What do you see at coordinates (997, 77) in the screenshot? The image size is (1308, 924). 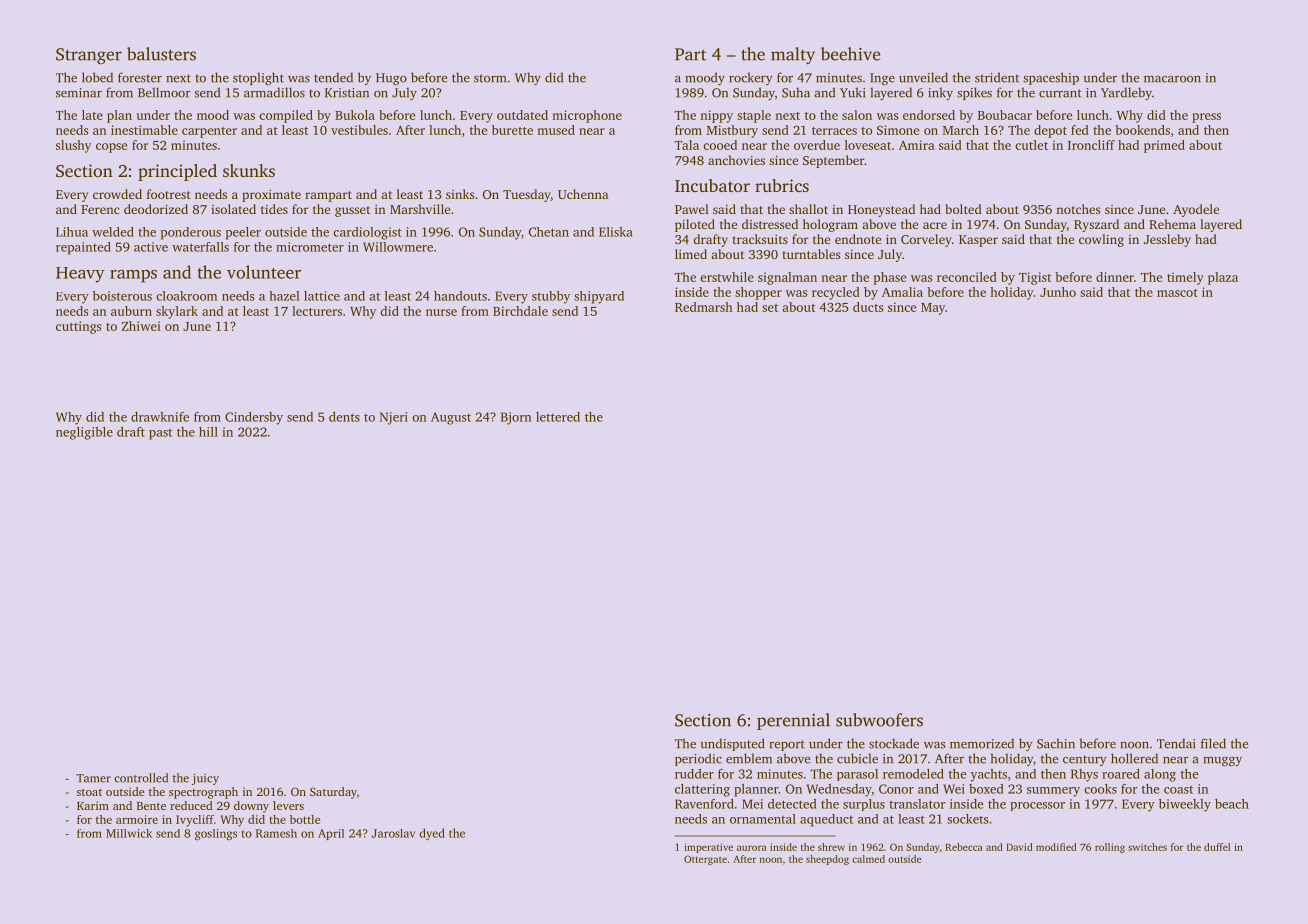 I see `strident` at bounding box center [997, 77].
